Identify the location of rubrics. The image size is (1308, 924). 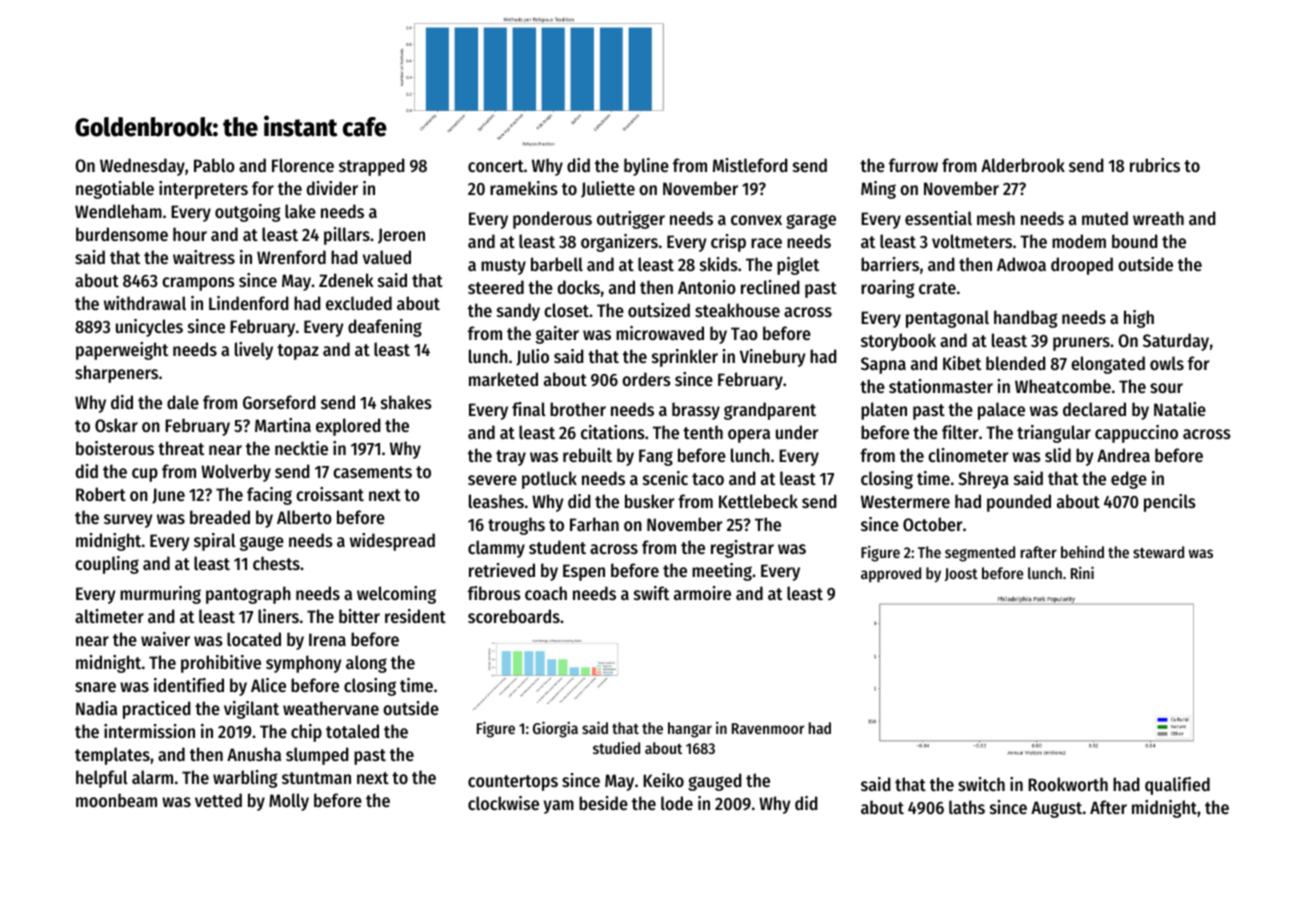
(1155, 165).
